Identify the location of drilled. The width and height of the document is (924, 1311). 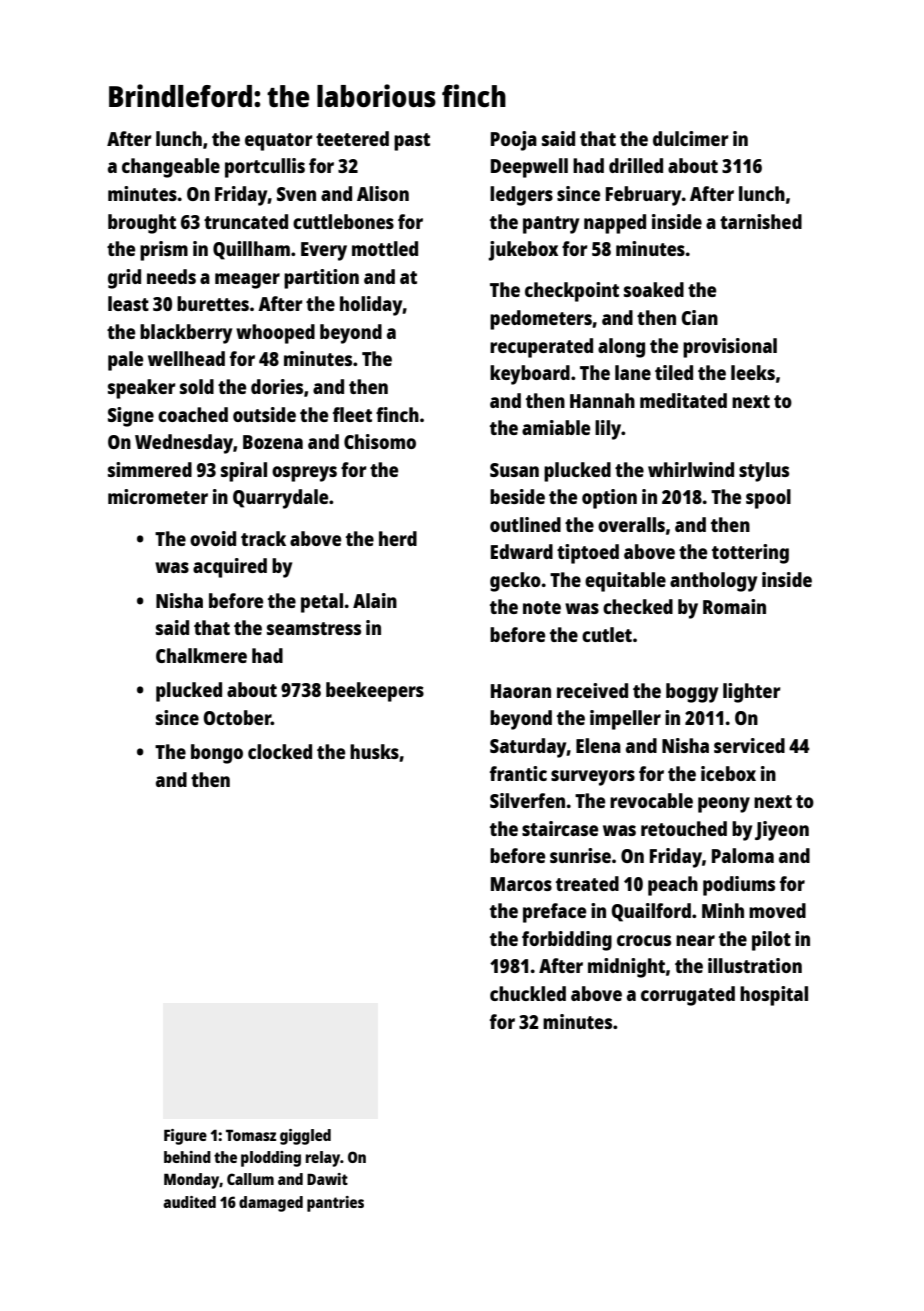
(636, 165).
